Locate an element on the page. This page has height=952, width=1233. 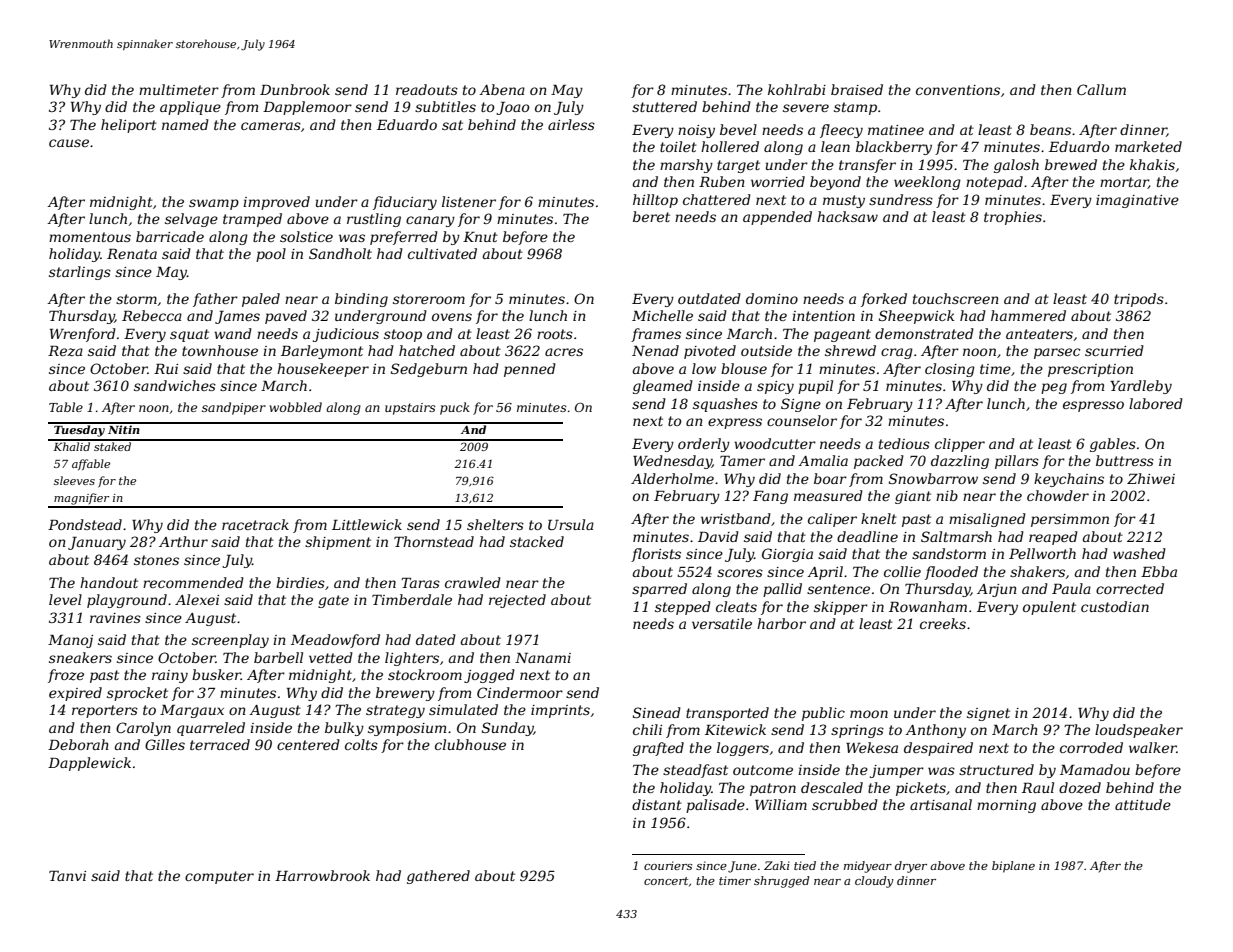
stacked is located at coordinates (537, 541).
